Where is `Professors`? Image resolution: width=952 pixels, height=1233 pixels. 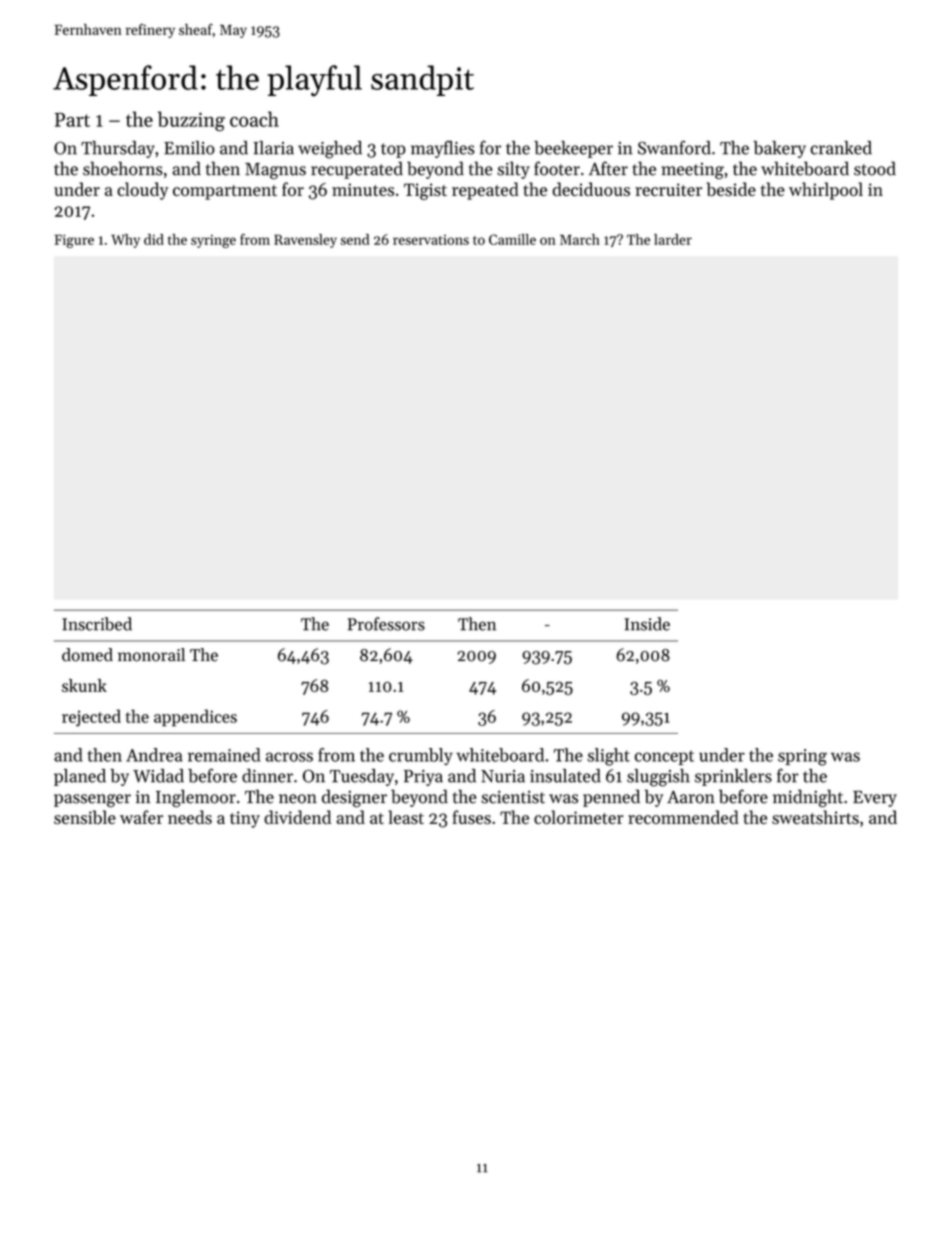
Professors is located at coordinates (386, 624).
